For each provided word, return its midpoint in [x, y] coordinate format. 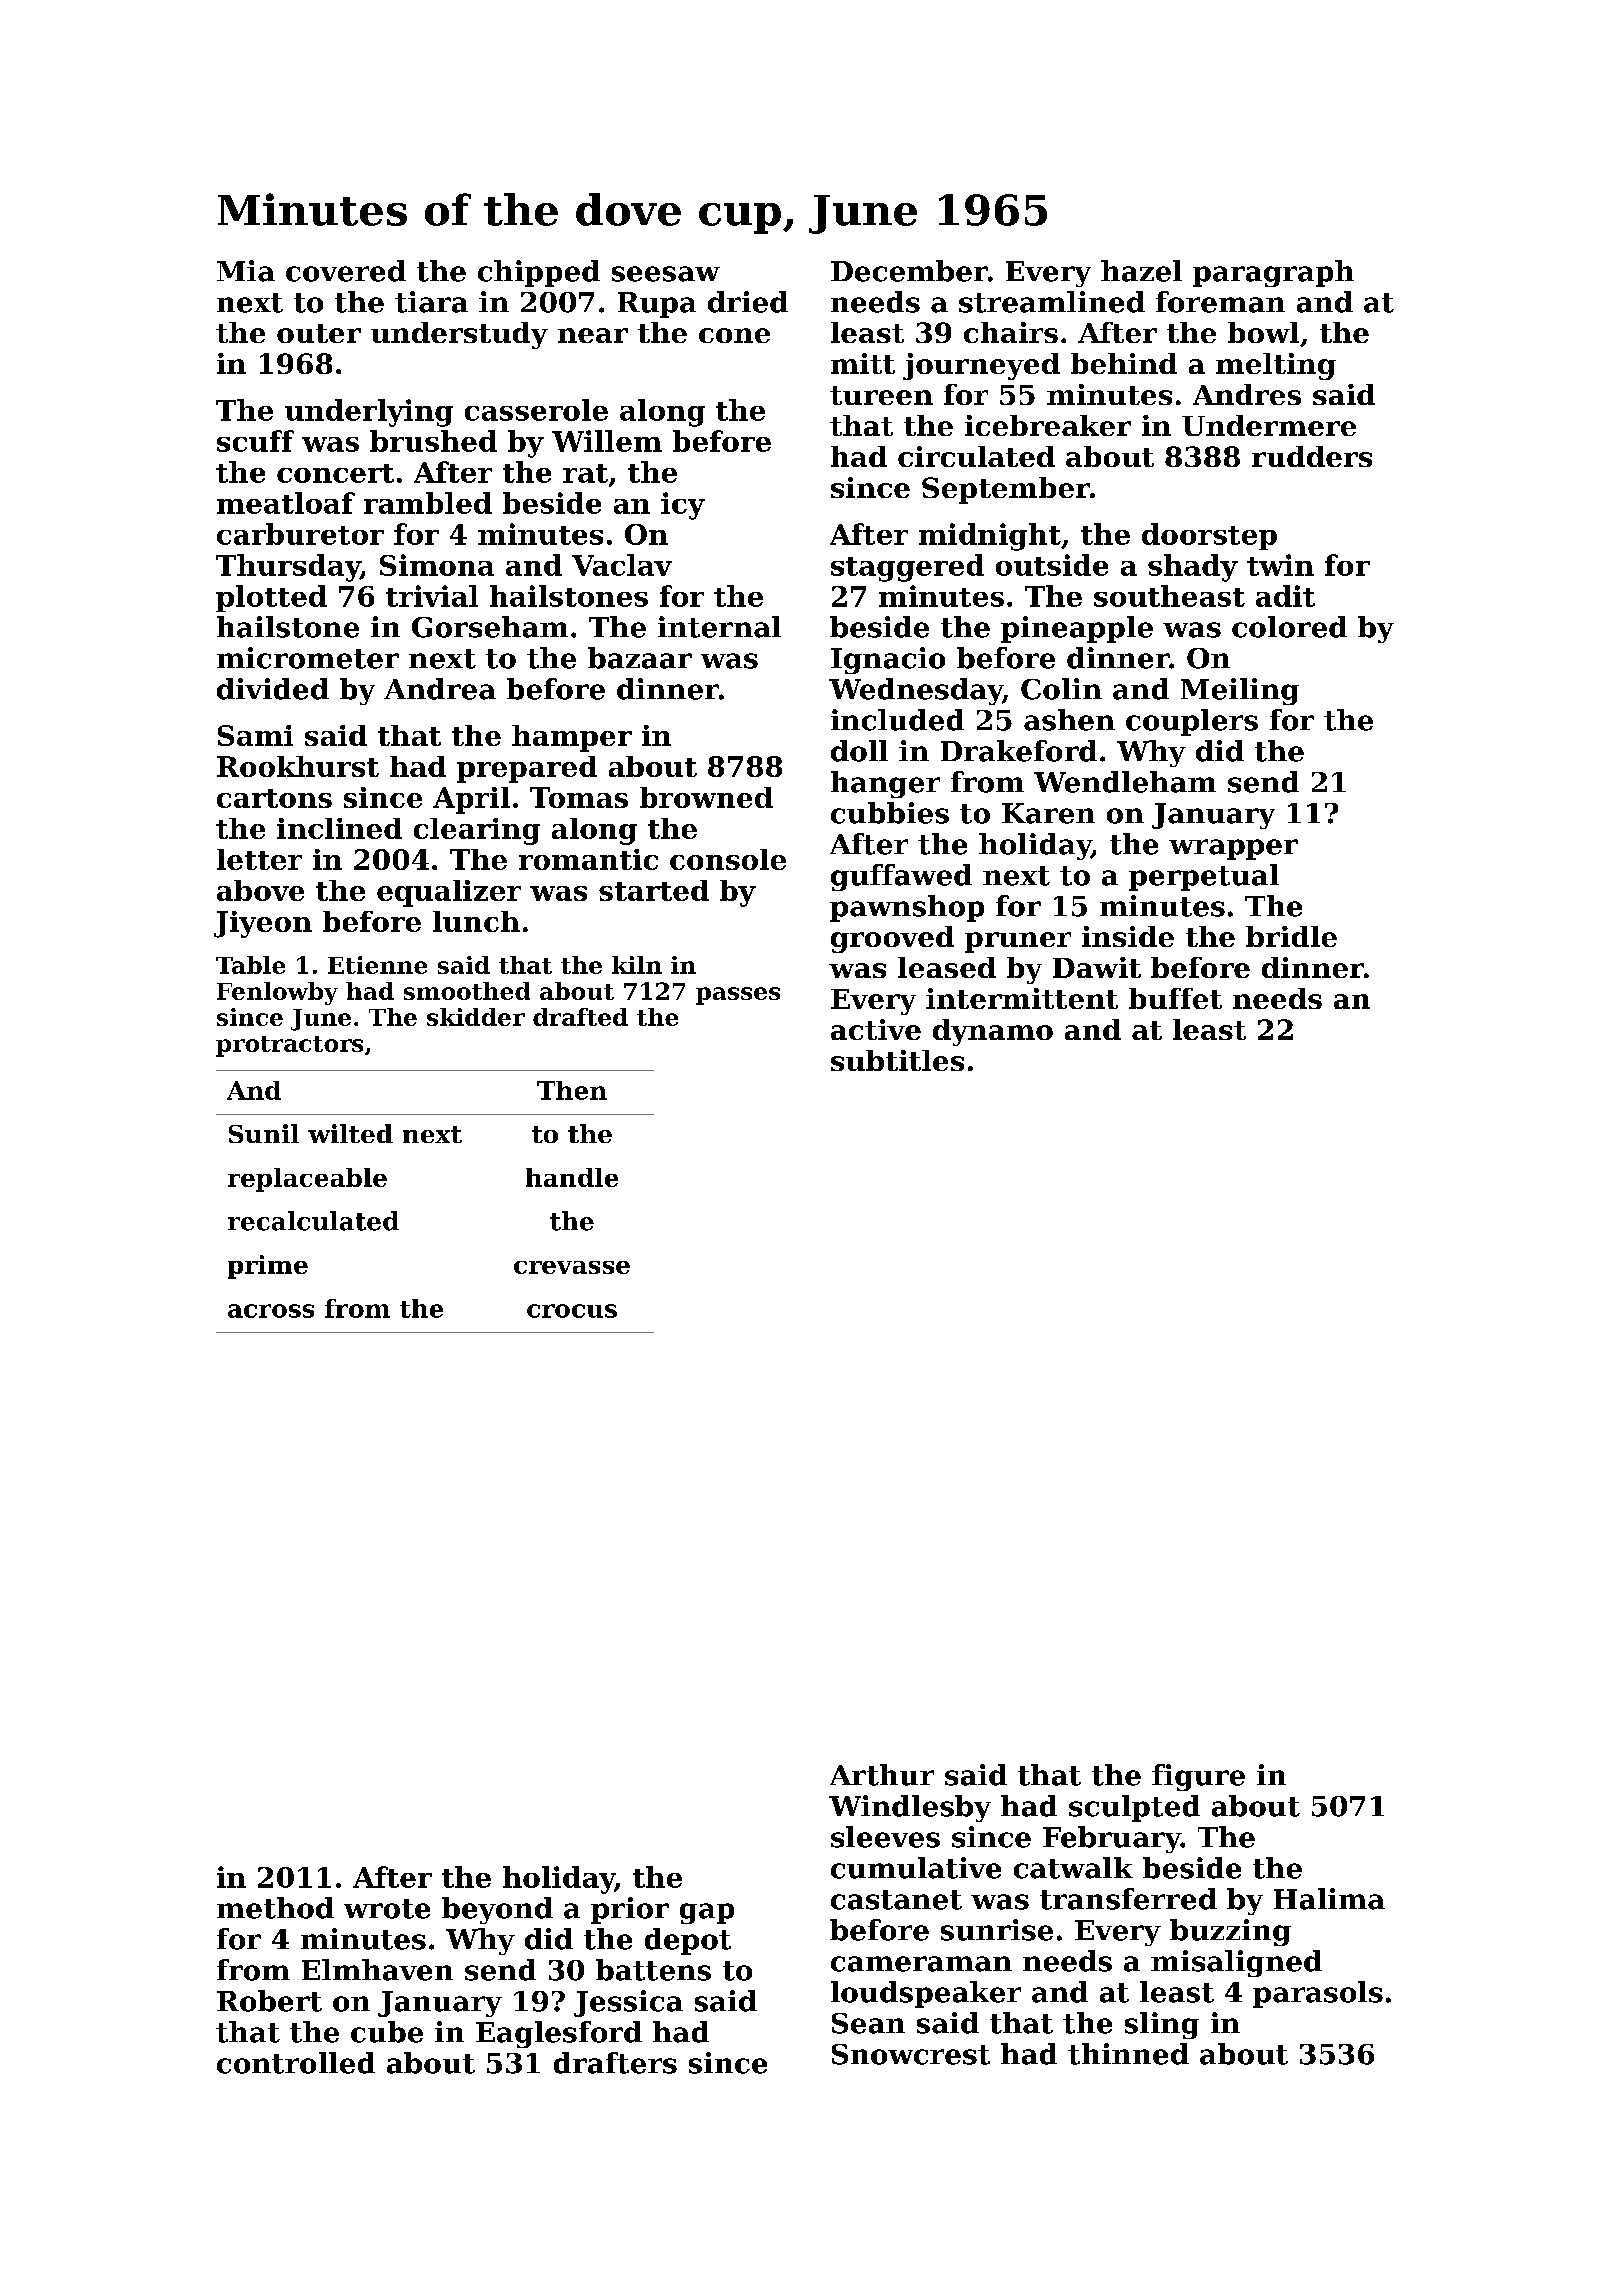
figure [1198, 1777]
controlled [296, 2063]
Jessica [628, 2003]
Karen [1048, 813]
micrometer [308, 658]
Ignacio [888, 660]
